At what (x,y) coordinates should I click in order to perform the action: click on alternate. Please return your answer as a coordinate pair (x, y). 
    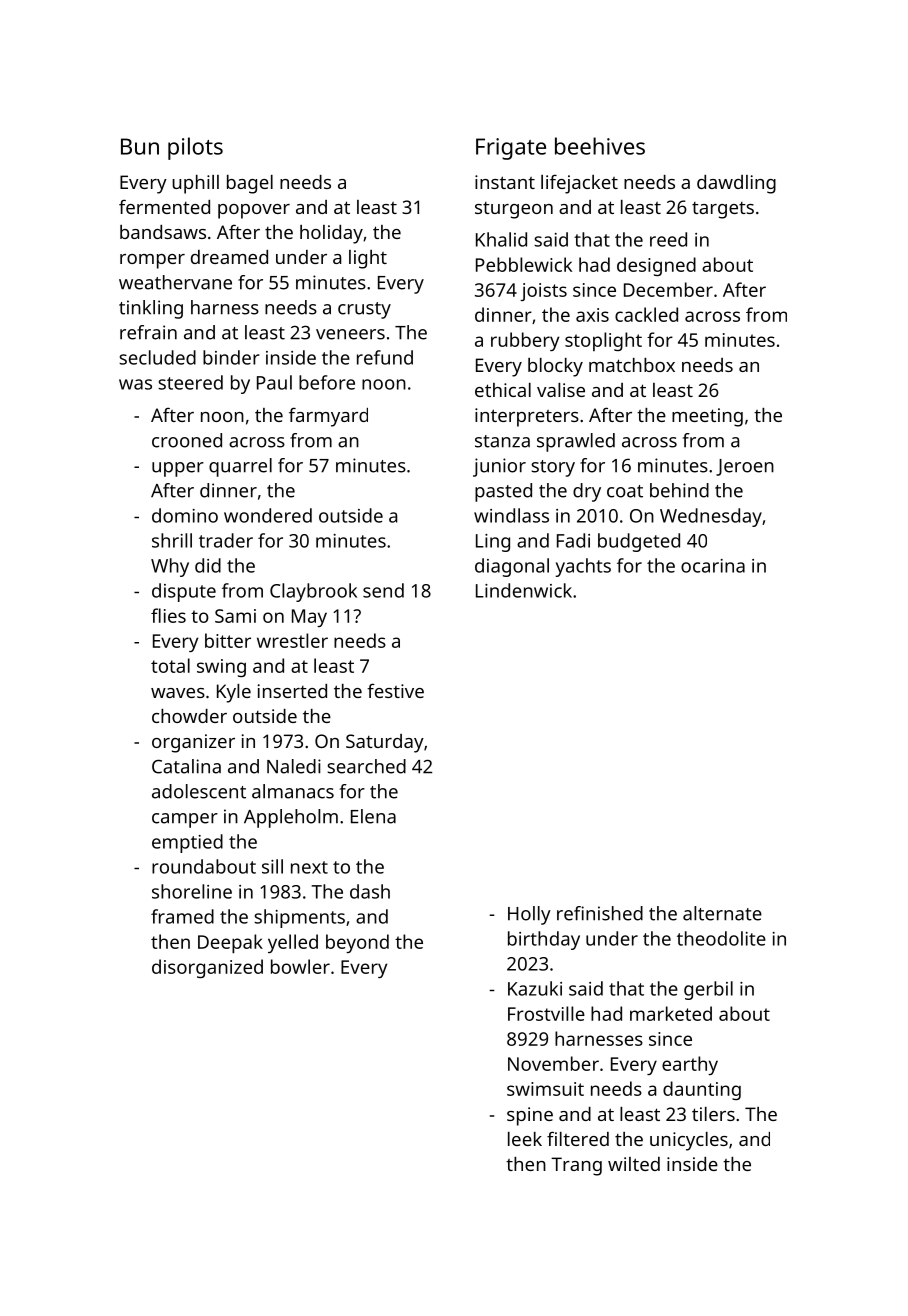
    Looking at the image, I should click on (722, 913).
